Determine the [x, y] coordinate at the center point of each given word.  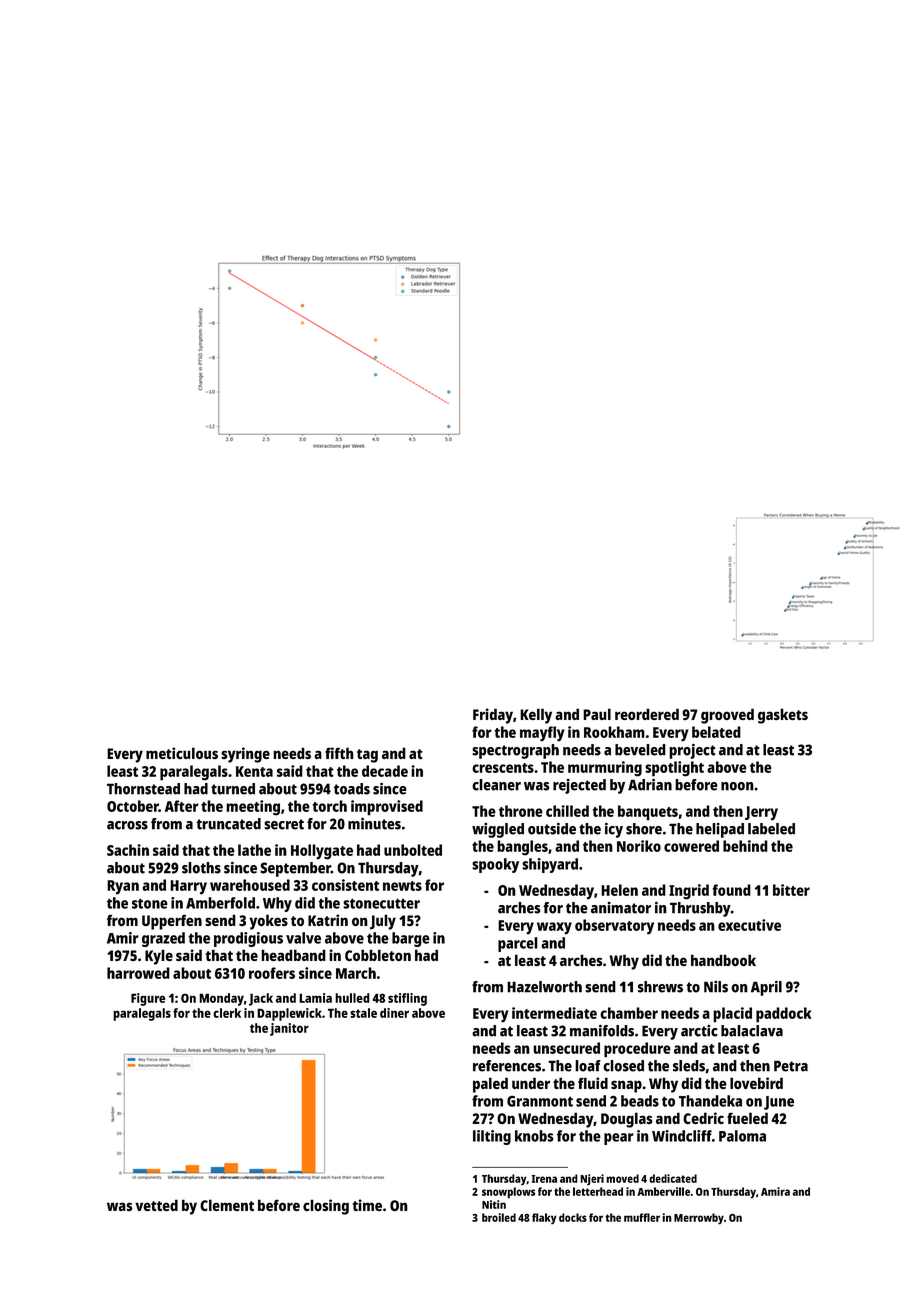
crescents [503, 768]
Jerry [761, 813]
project [692, 751]
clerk [227, 1013]
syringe [245, 755]
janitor [289, 1029]
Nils [716, 987]
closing [326, 1207]
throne [521, 811]
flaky [544, 1218]
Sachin [128, 850]
